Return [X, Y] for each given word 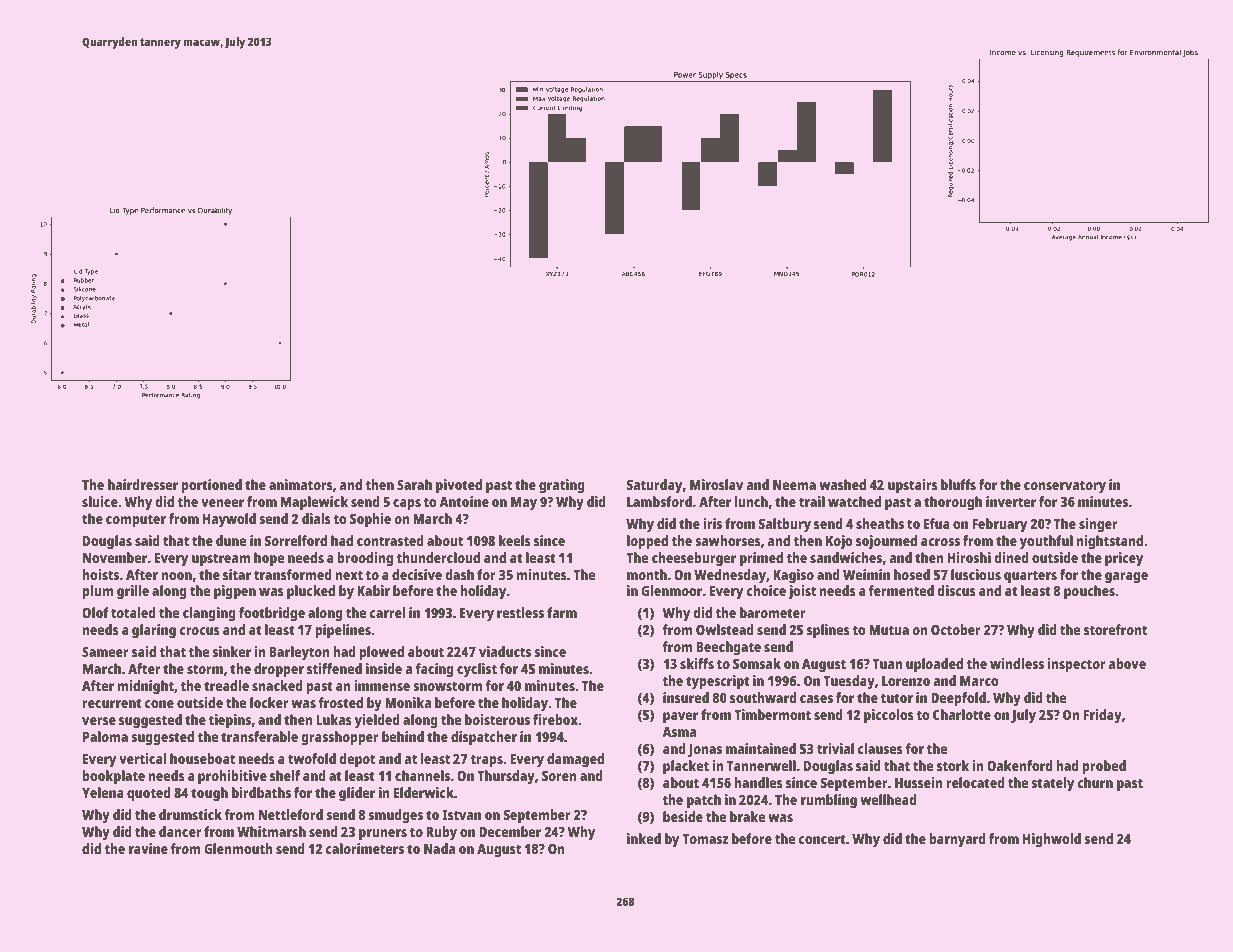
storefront [1115, 629]
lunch [751, 501]
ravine [148, 848]
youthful [1046, 542]
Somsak [757, 663]
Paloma [105, 736]
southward [763, 697]
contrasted [390, 540]
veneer [222, 503]
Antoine [464, 501]
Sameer [105, 652]
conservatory [1065, 487]
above [1127, 663]
